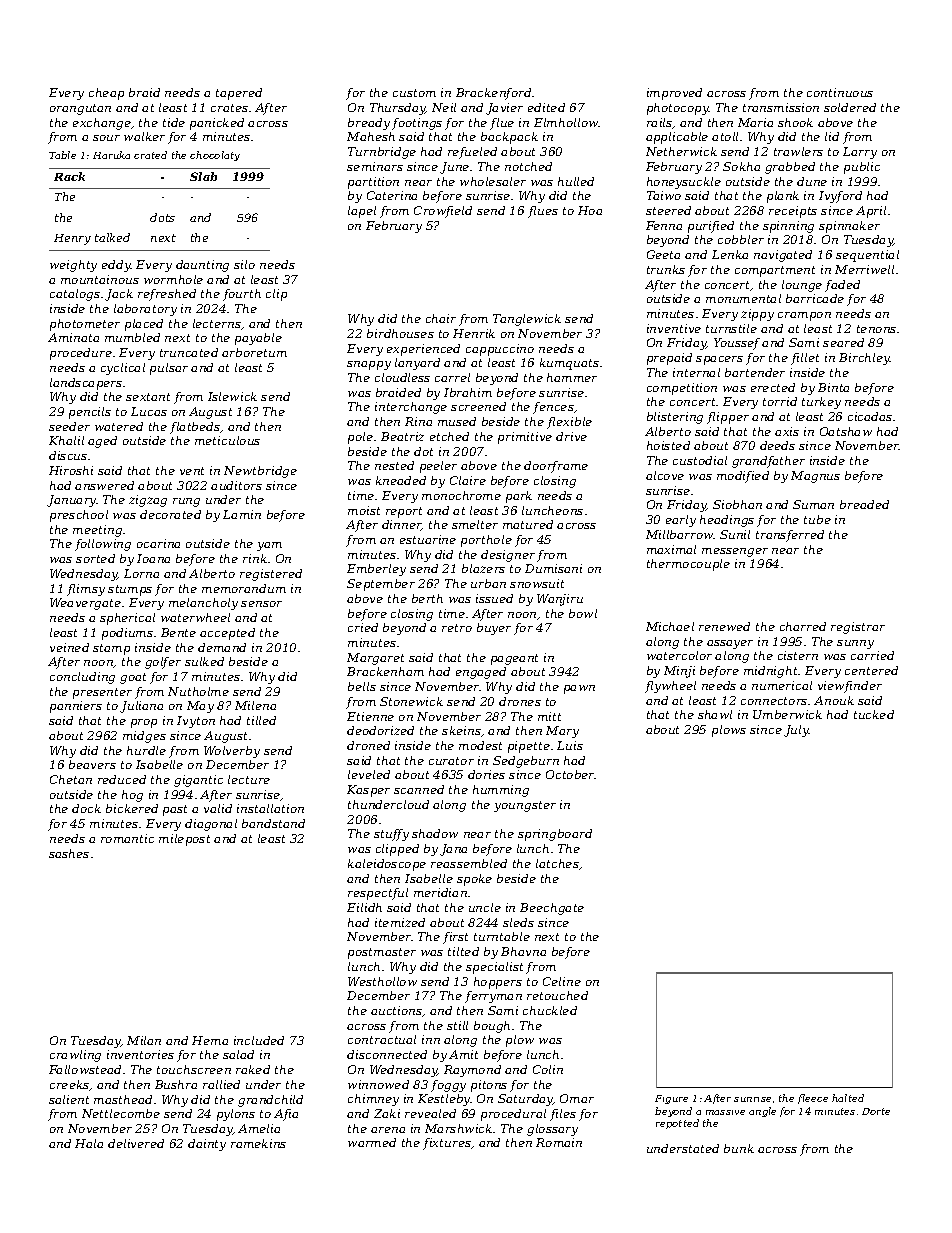 The height and width of the document is (1233, 952). I want to click on chuckled, so click(550, 1010).
